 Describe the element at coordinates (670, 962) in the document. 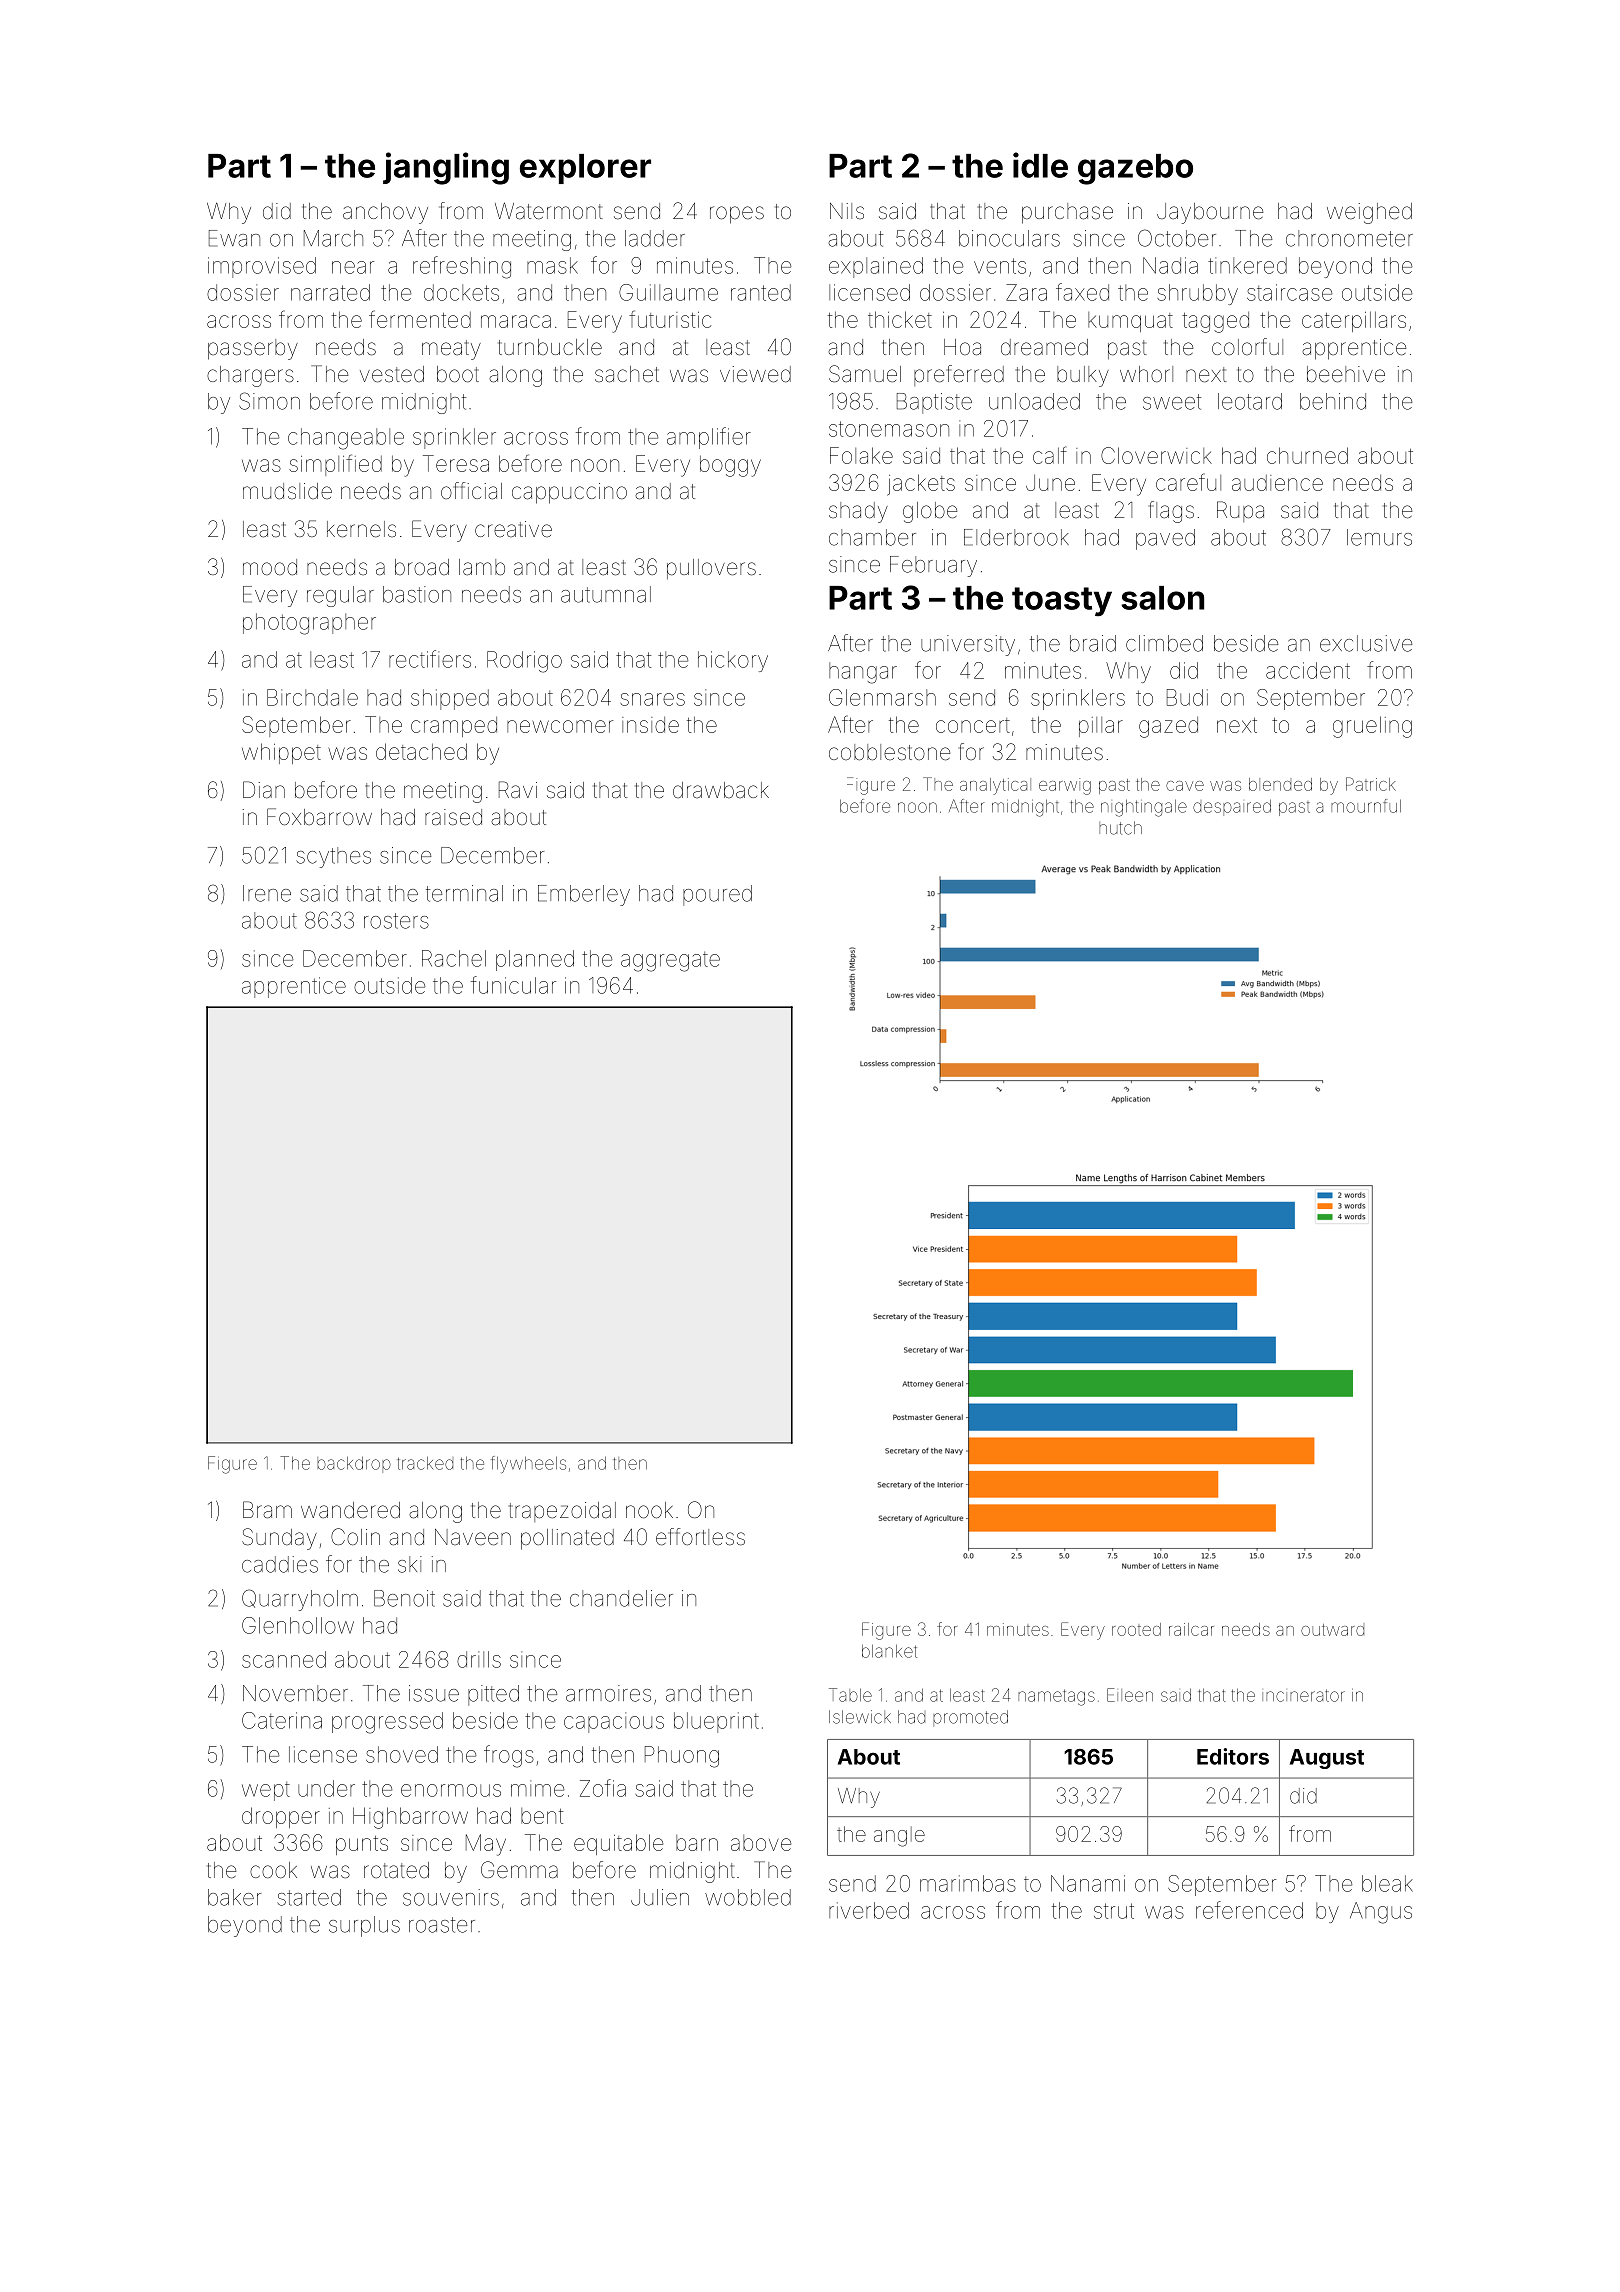

I see `aggregate` at that location.
